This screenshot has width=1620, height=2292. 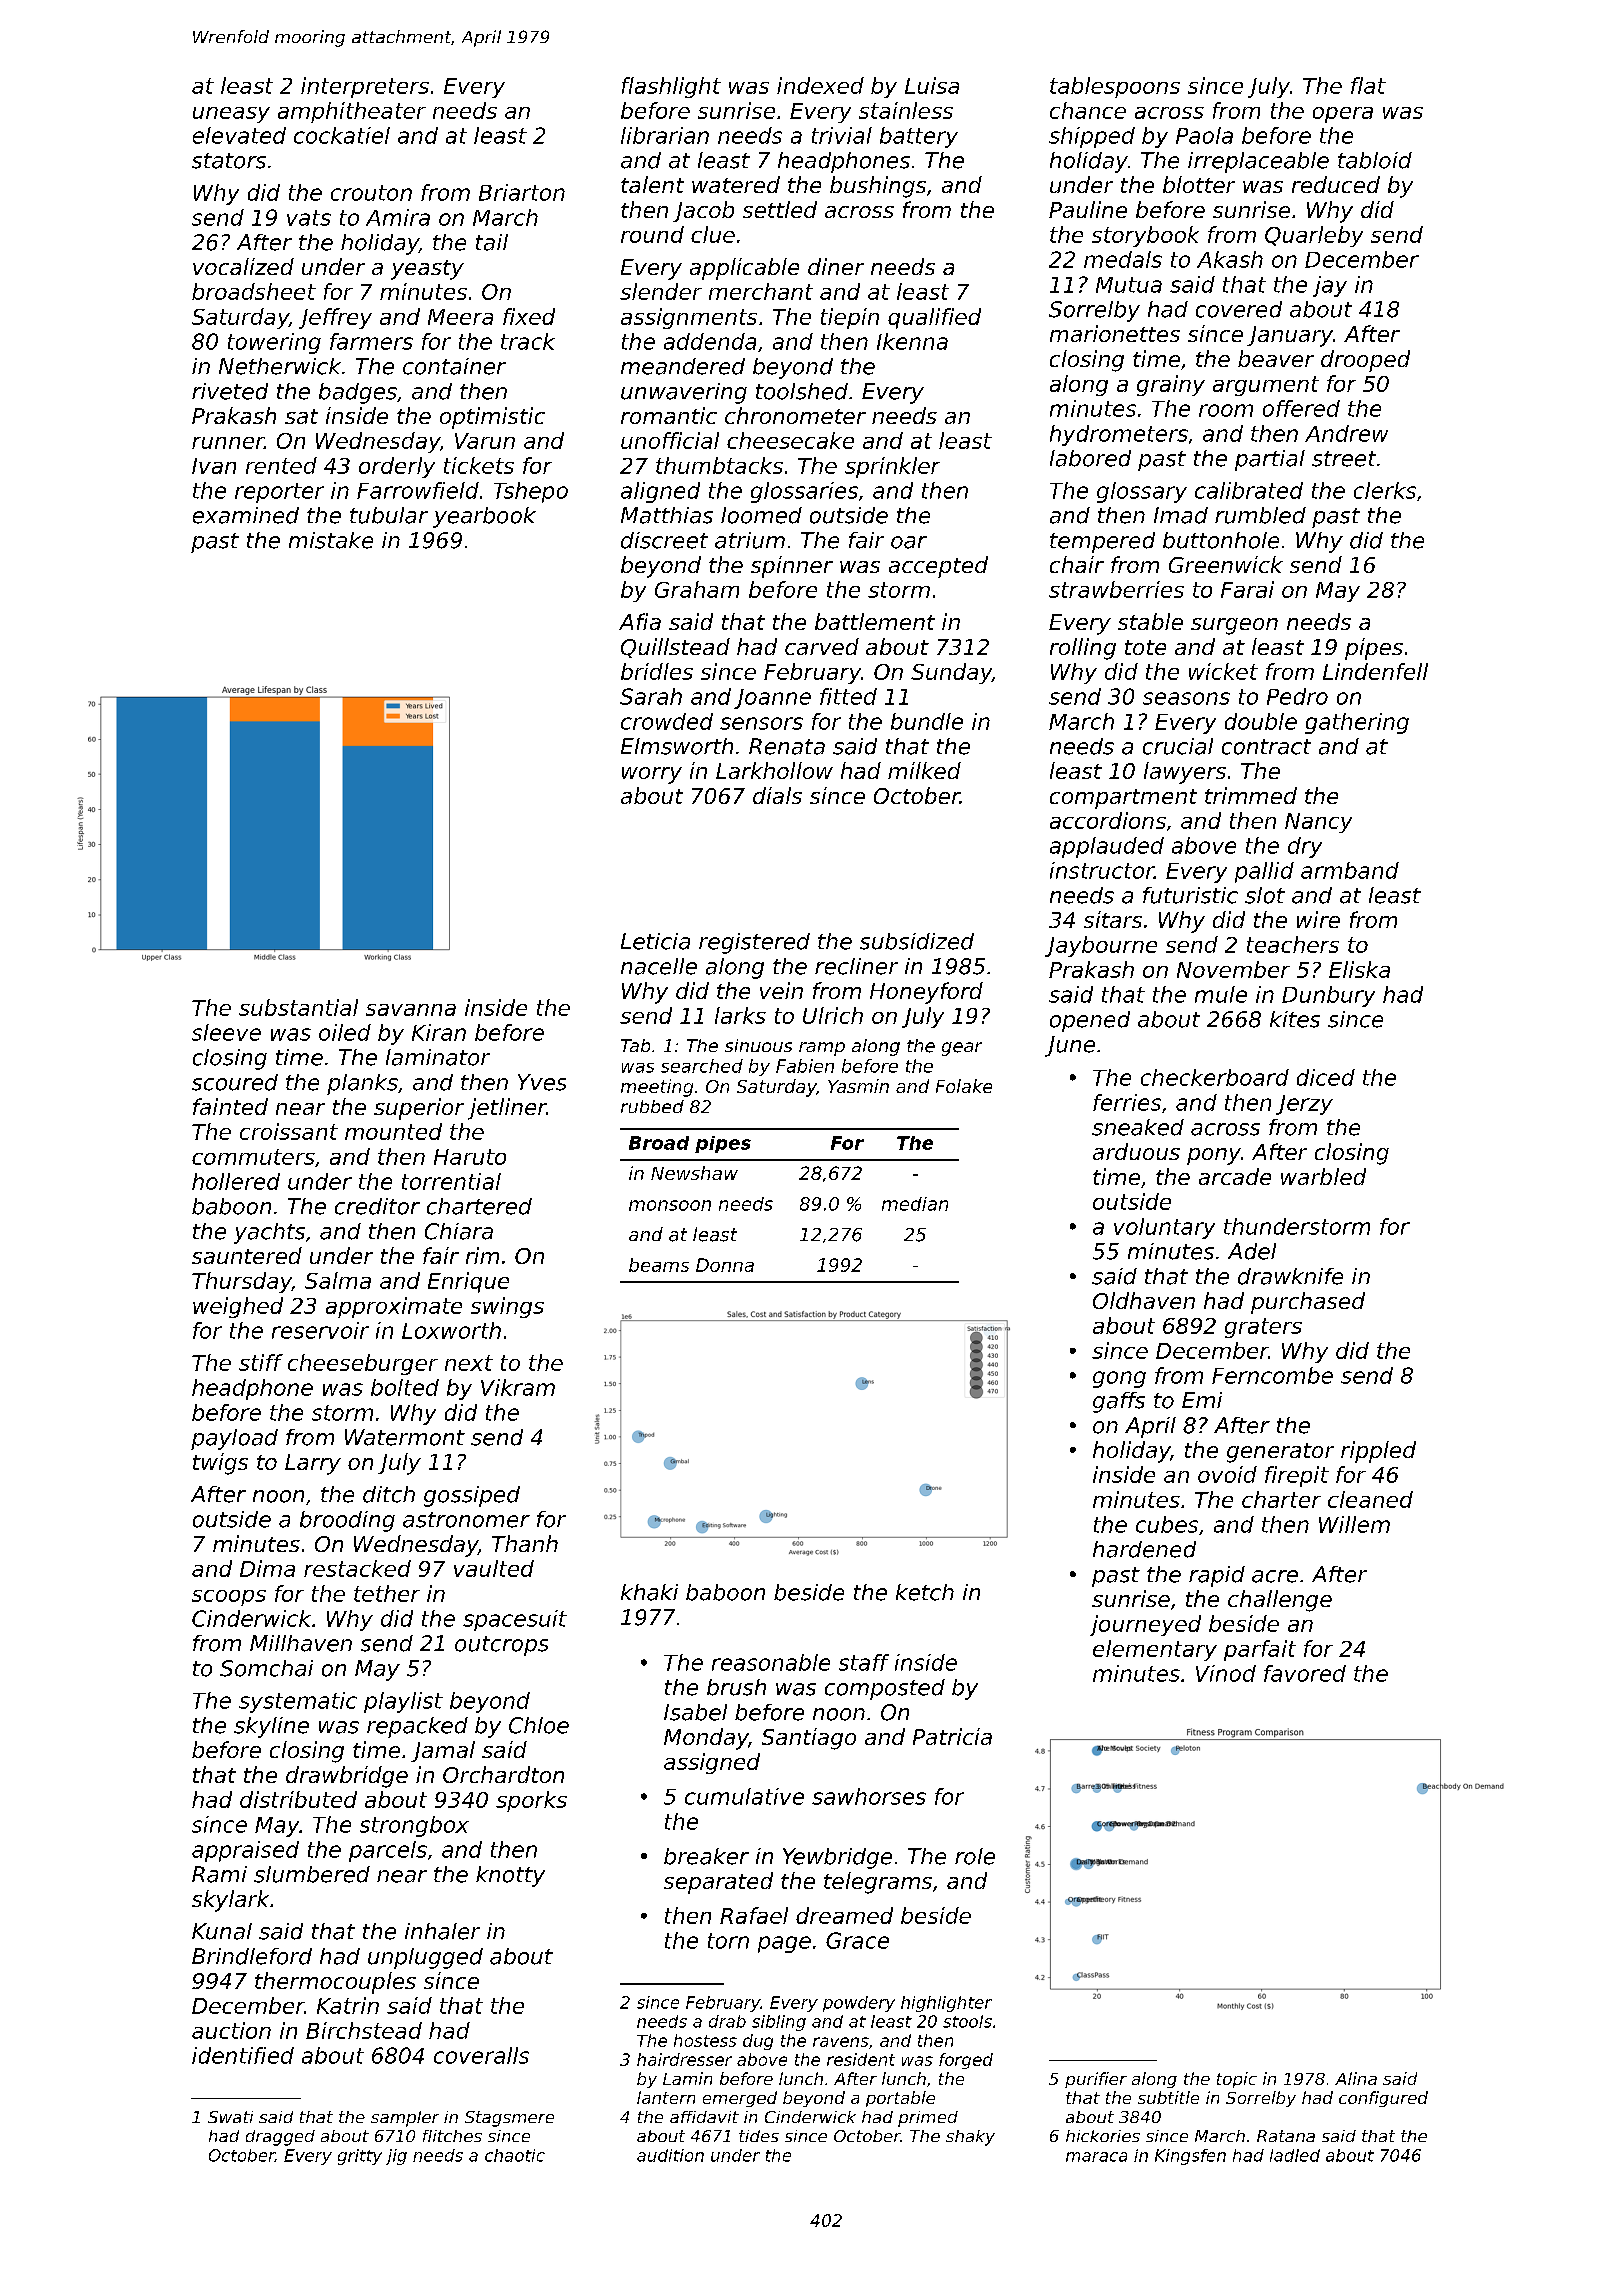 What do you see at coordinates (1305, 1673) in the screenshot?
I see `favored` at bounding box center [1305, 1673].
